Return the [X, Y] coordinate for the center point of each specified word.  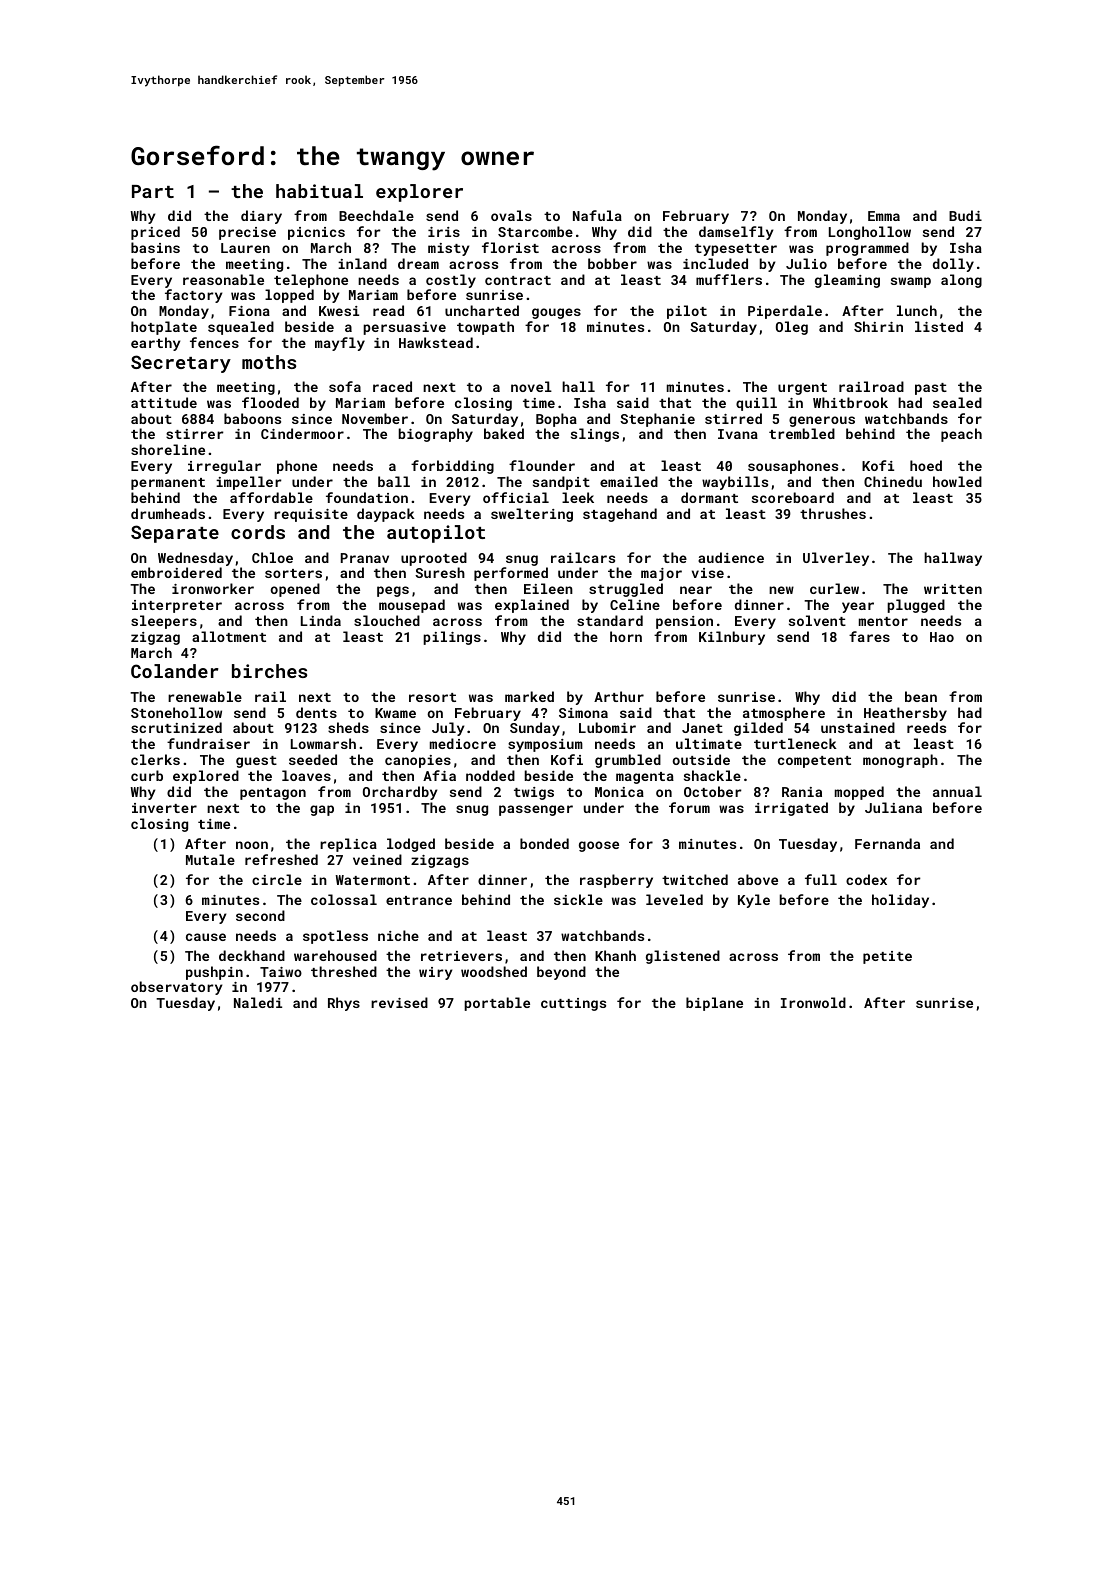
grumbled [628, 761]
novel [531, 386]
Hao [942, 637]
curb [147, 775]
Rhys [344, 1004]
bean [921, 696]
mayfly [340, 344]
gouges [556, 313]
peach [961, 435]
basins [155, 247]
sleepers [164, 622]
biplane [714, 1004]
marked [529, 696]
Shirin [878, 326]
